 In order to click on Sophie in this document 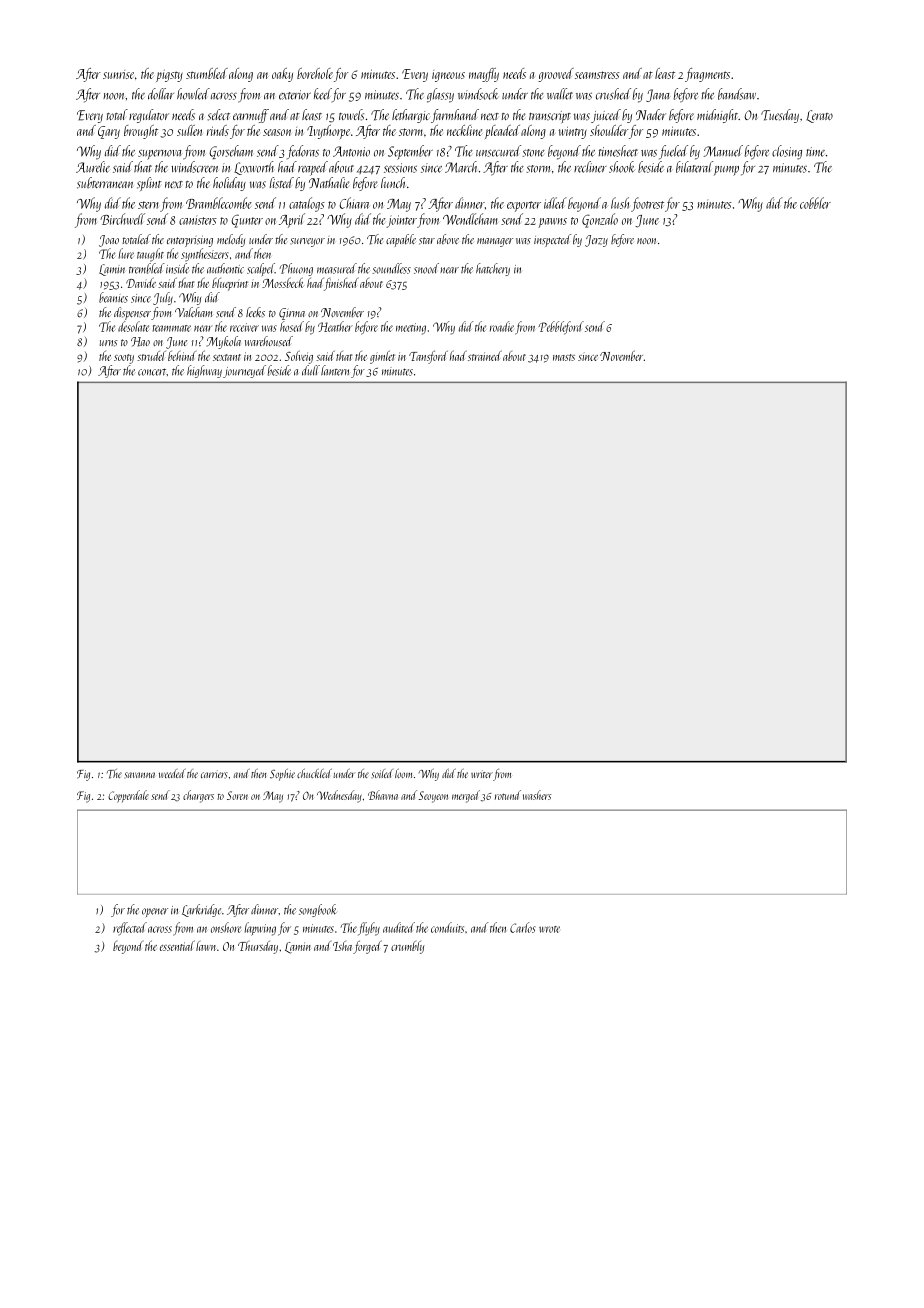, I will do `click(282, 775)`.
